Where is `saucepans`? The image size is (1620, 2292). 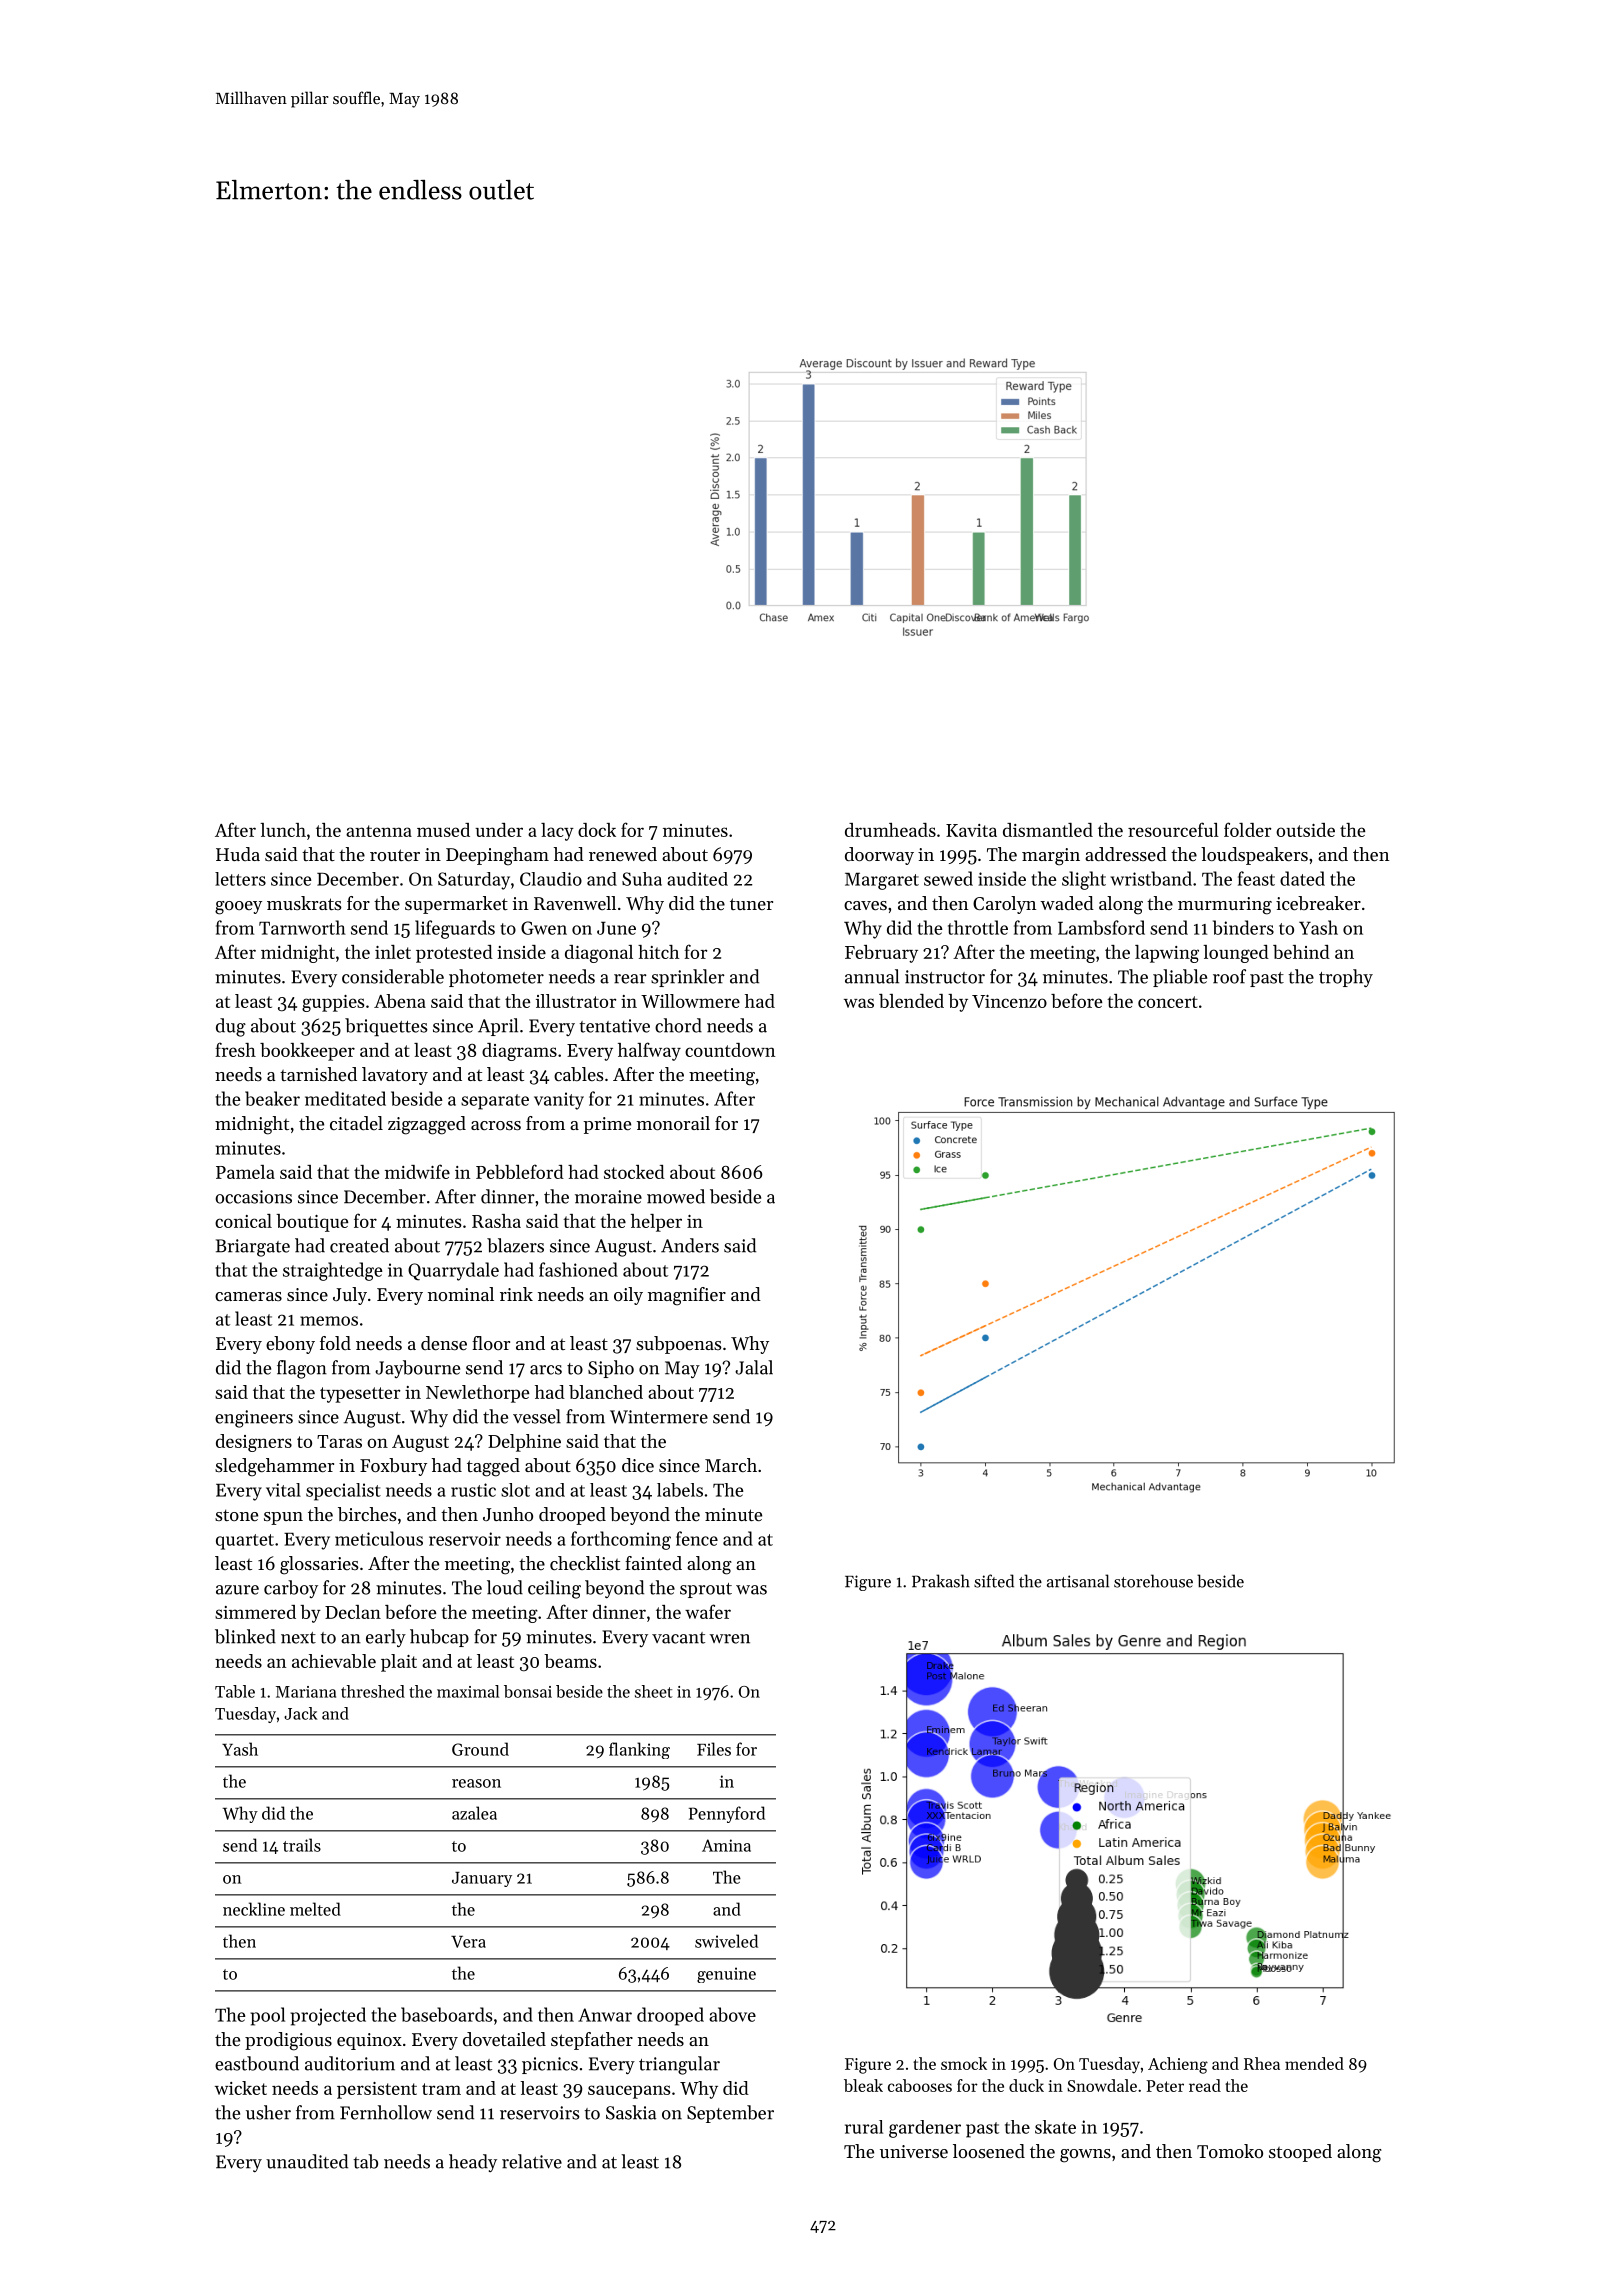
saucepans is located at coordinates (629, 2092).
